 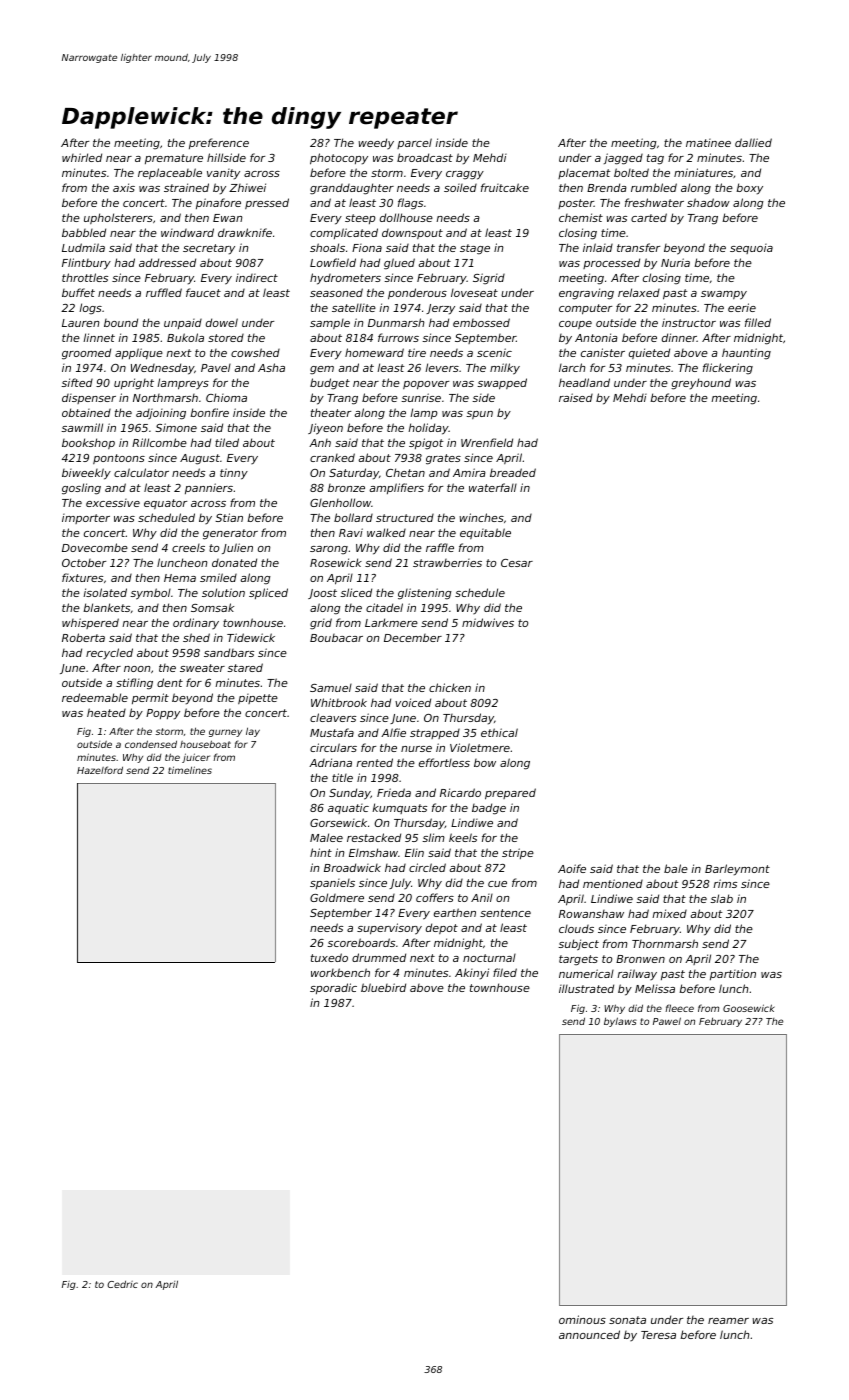 I want to click on importer, so click(x=86, y=519).
